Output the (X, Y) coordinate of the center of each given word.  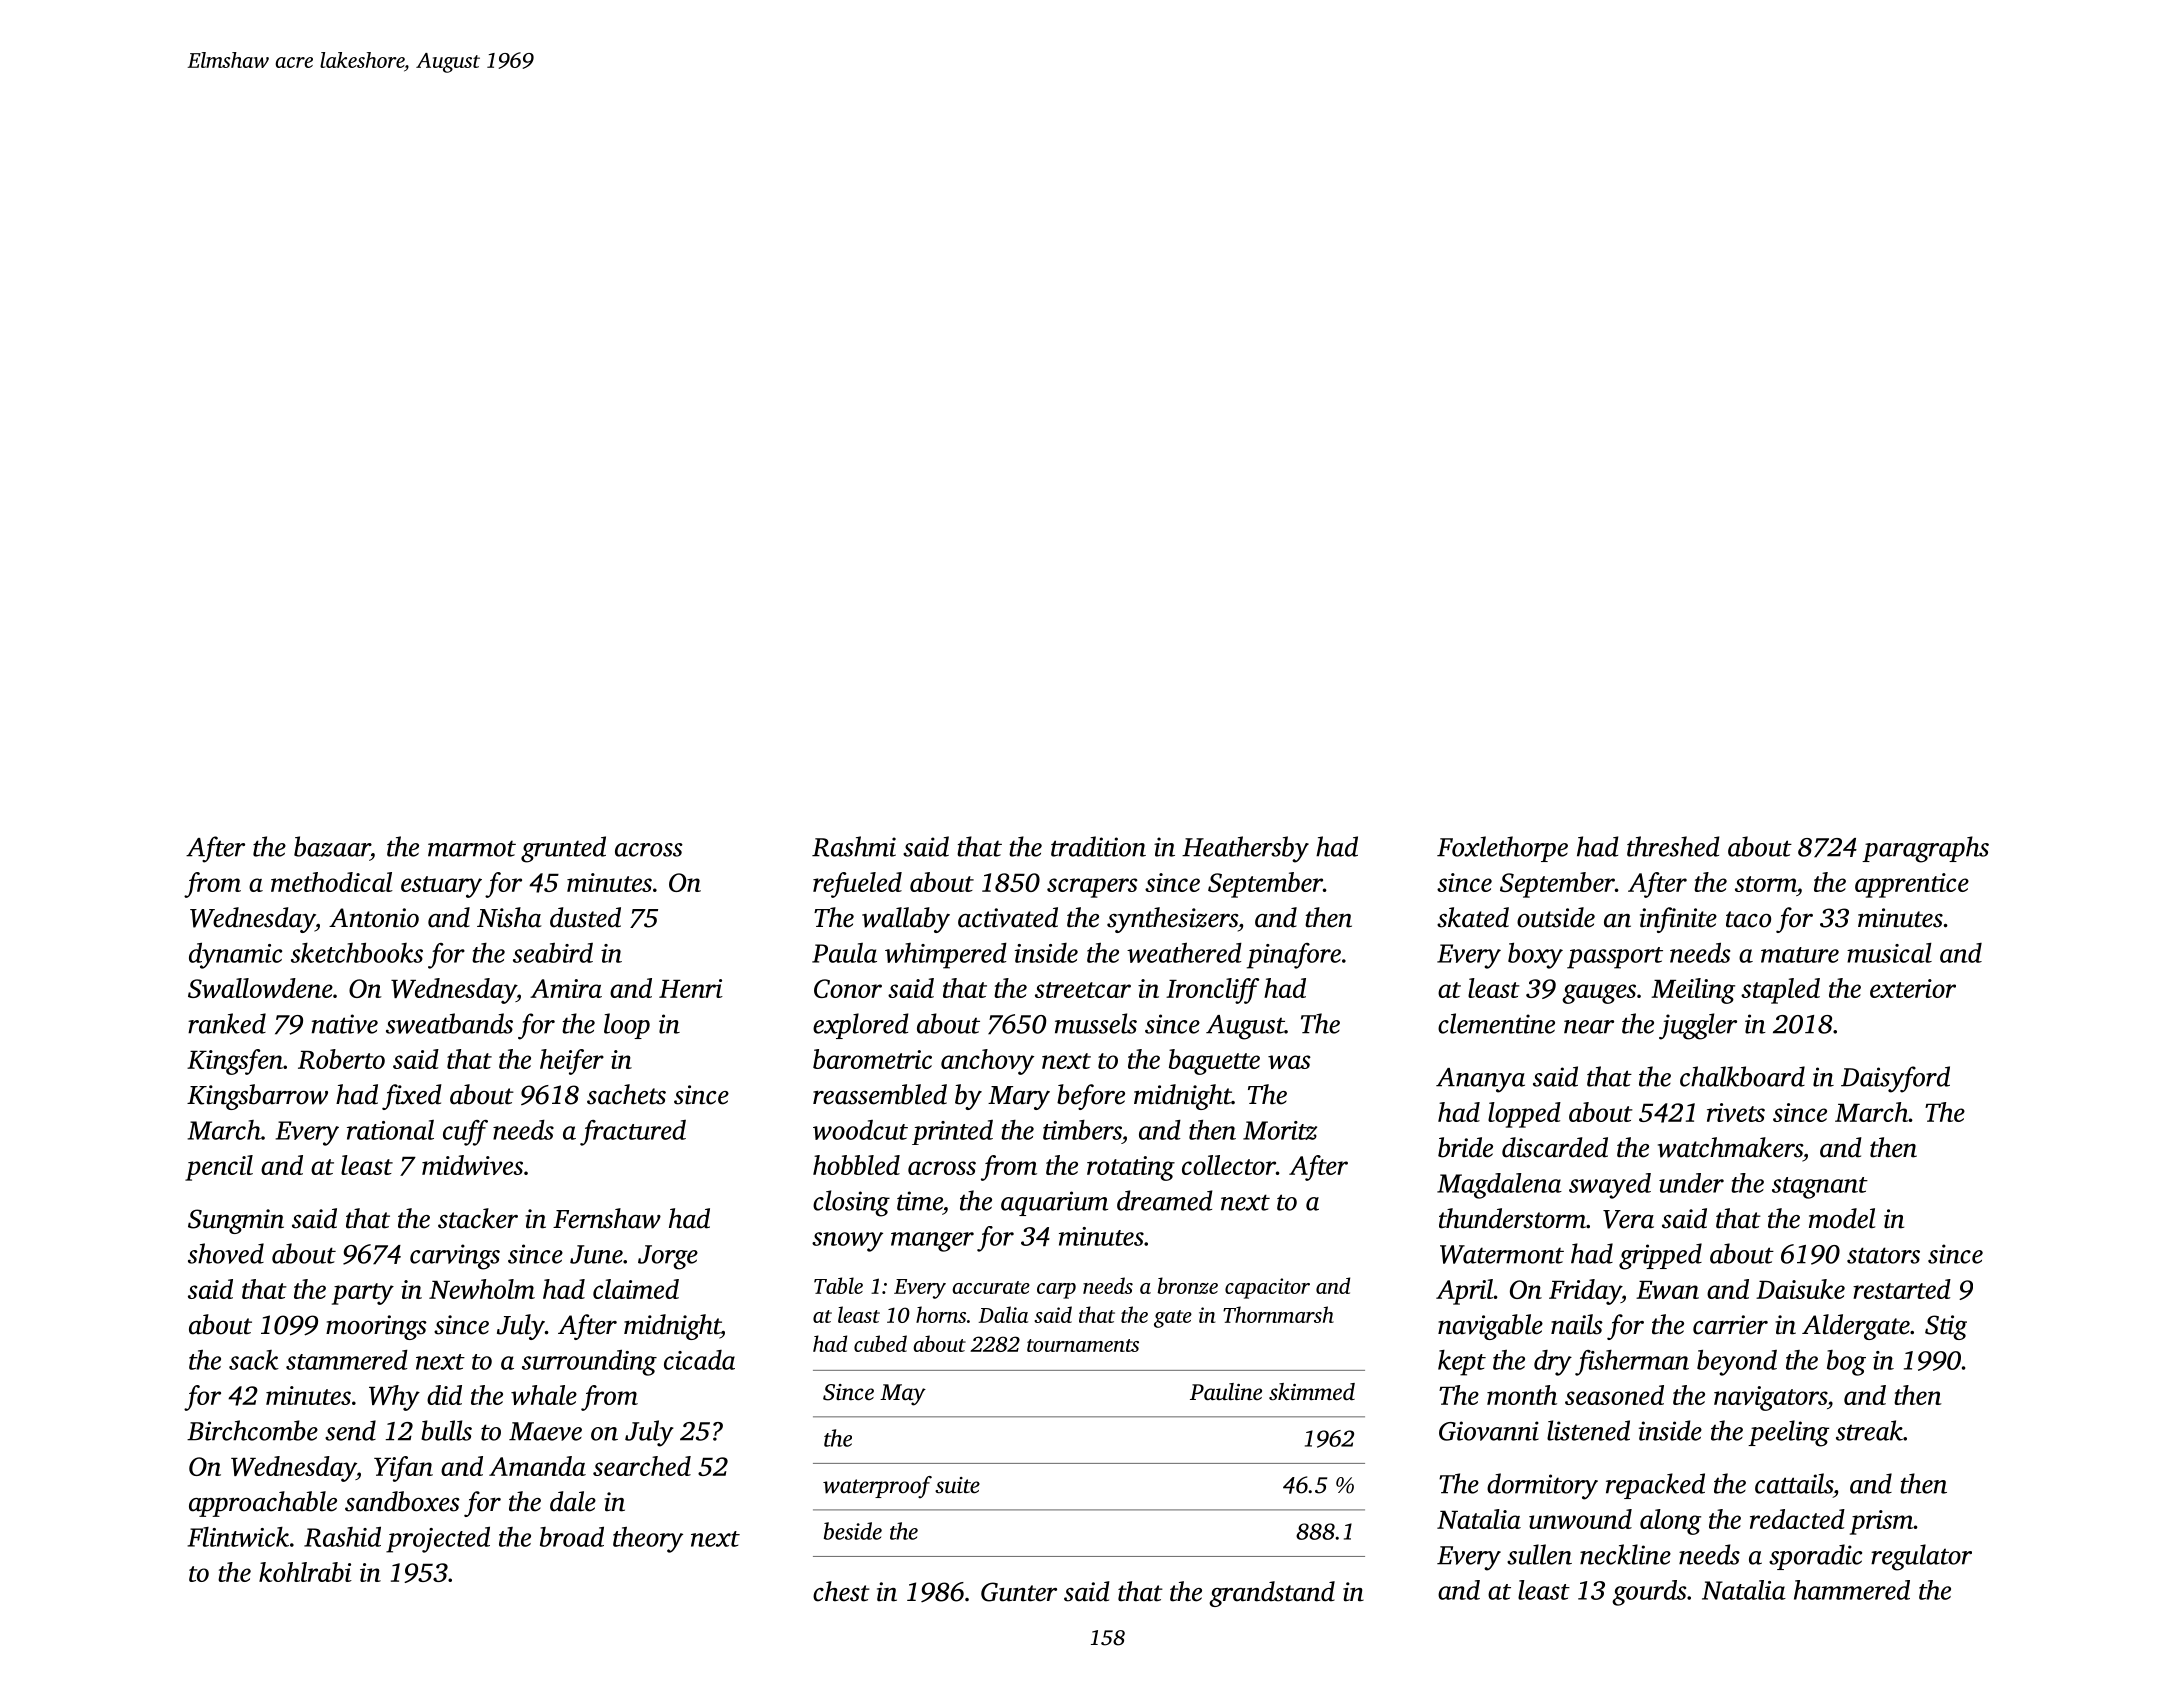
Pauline (1226, 1392)
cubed (880, 1343)
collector (1229, 1165)
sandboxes (402, 1501)
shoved (226, 1253)
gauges (1599, 994)
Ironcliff (1212, 991)
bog (1846, 1363)
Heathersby (1245, 849)
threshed (1673, 846)
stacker (478, 1218)
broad (572, 1537)
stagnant (1820, 1188)
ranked (227, 1023)
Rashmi (854, 846)
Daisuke (1800, 1289)
